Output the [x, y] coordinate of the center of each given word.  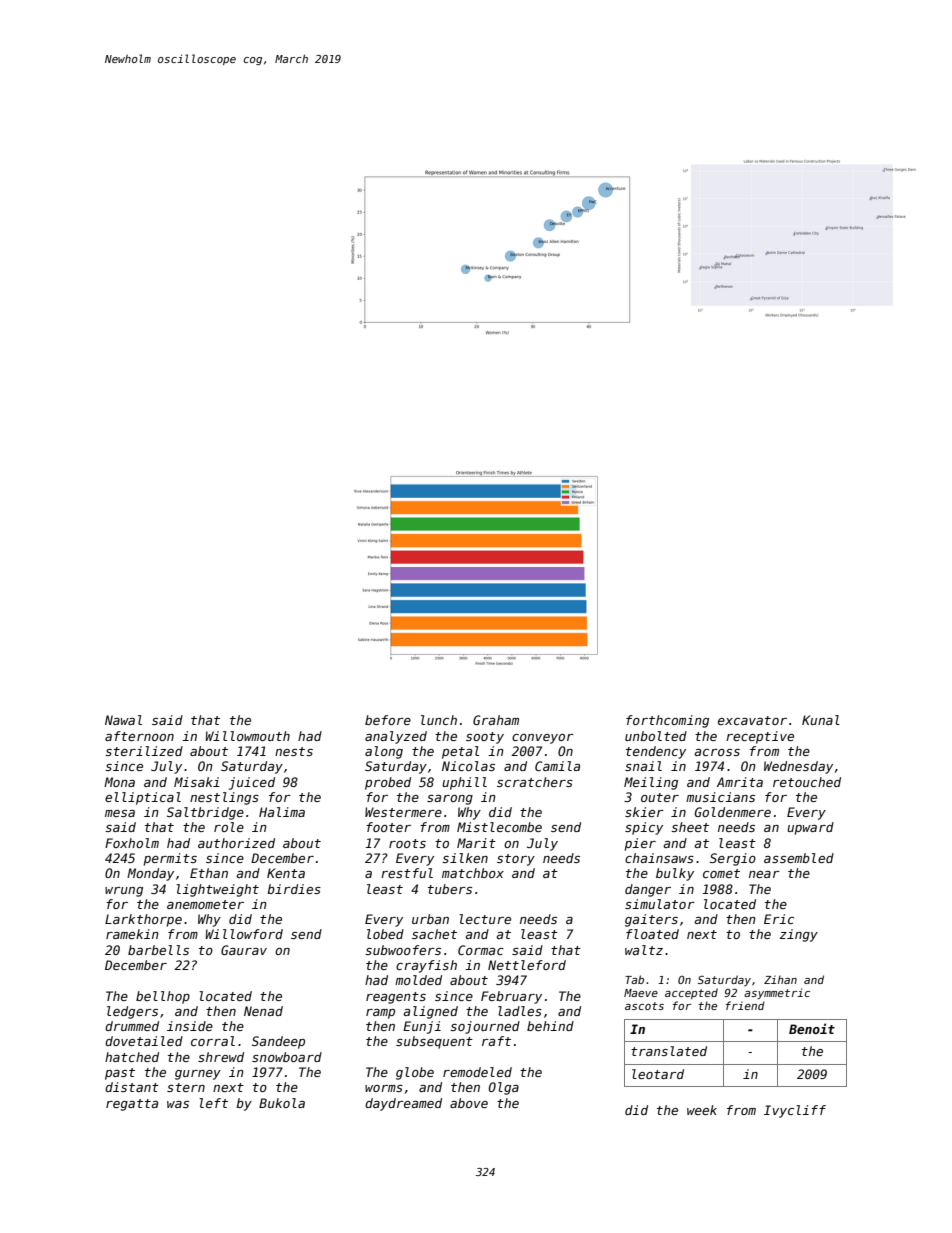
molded [418, 980]
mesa [120, 813]
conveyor [543, 739]
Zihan [780, 979]
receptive [760, 737]
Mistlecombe [499, 827]
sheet [690, 827]
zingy [799, 935]
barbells [158, 950]
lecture [485, 919]
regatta [132, 1105]
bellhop [163, 997]
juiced [252, 783]
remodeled [477, 1072]
